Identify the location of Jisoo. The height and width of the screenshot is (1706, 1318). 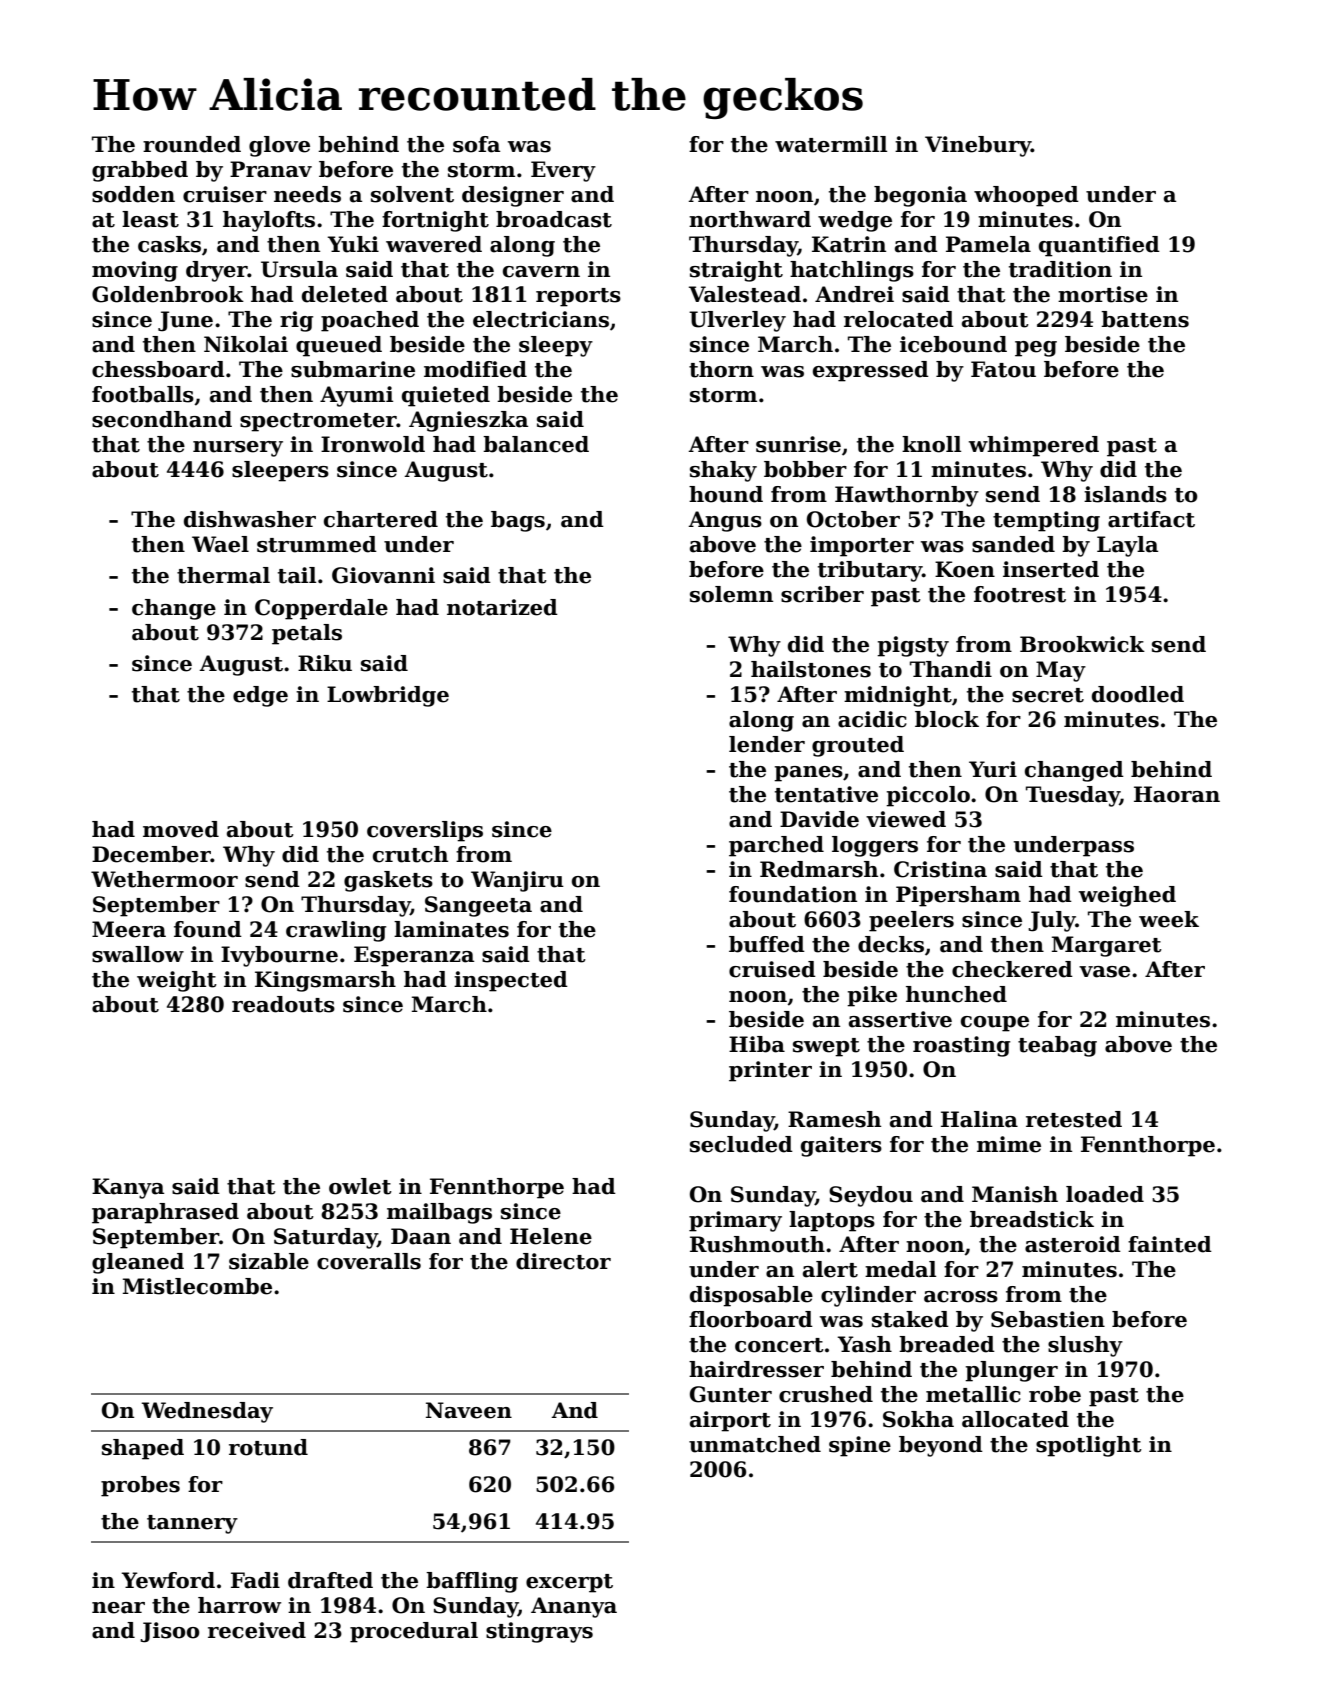
(170, 1632).
